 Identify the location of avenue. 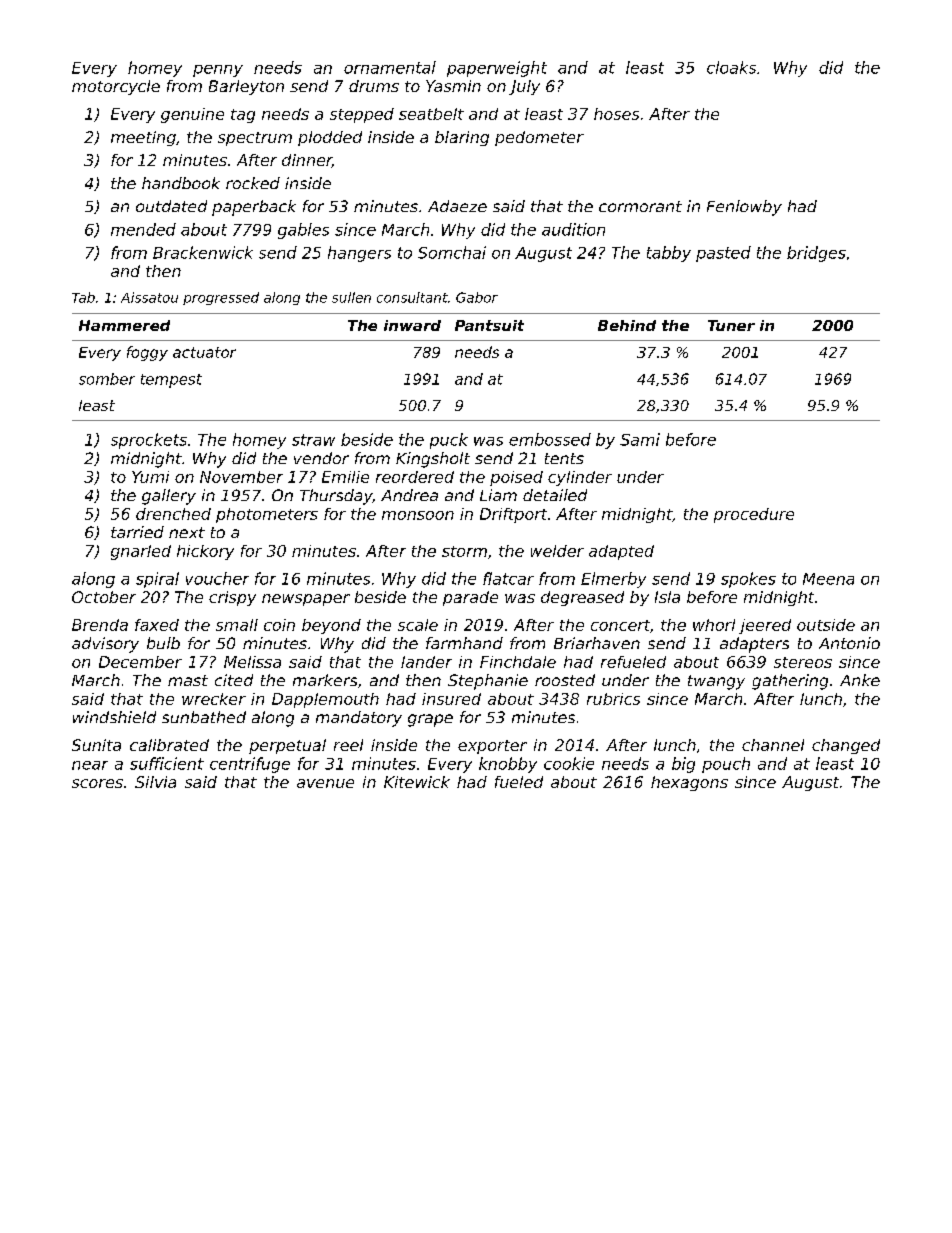
(325, 783).
